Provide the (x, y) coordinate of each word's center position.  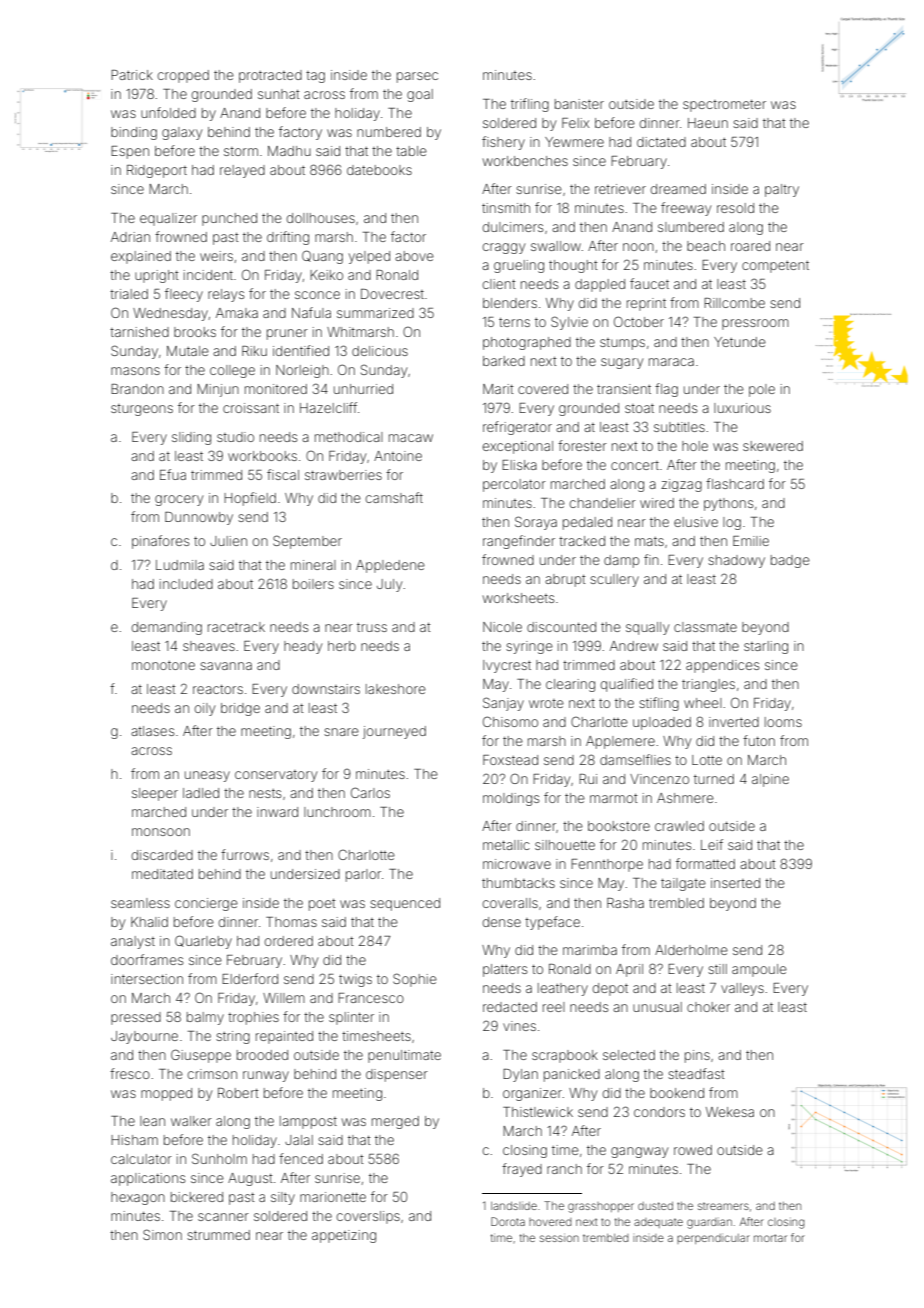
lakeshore (396, 689)
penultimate (404, 1056)
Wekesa (730, 1112)
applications (148, 1179)
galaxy (182, 133)
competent (775, 267)
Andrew (634, 646)
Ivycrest (507, 666)
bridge (240, 709)
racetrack (236, 627)
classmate (705, 627)
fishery (503, 143)
